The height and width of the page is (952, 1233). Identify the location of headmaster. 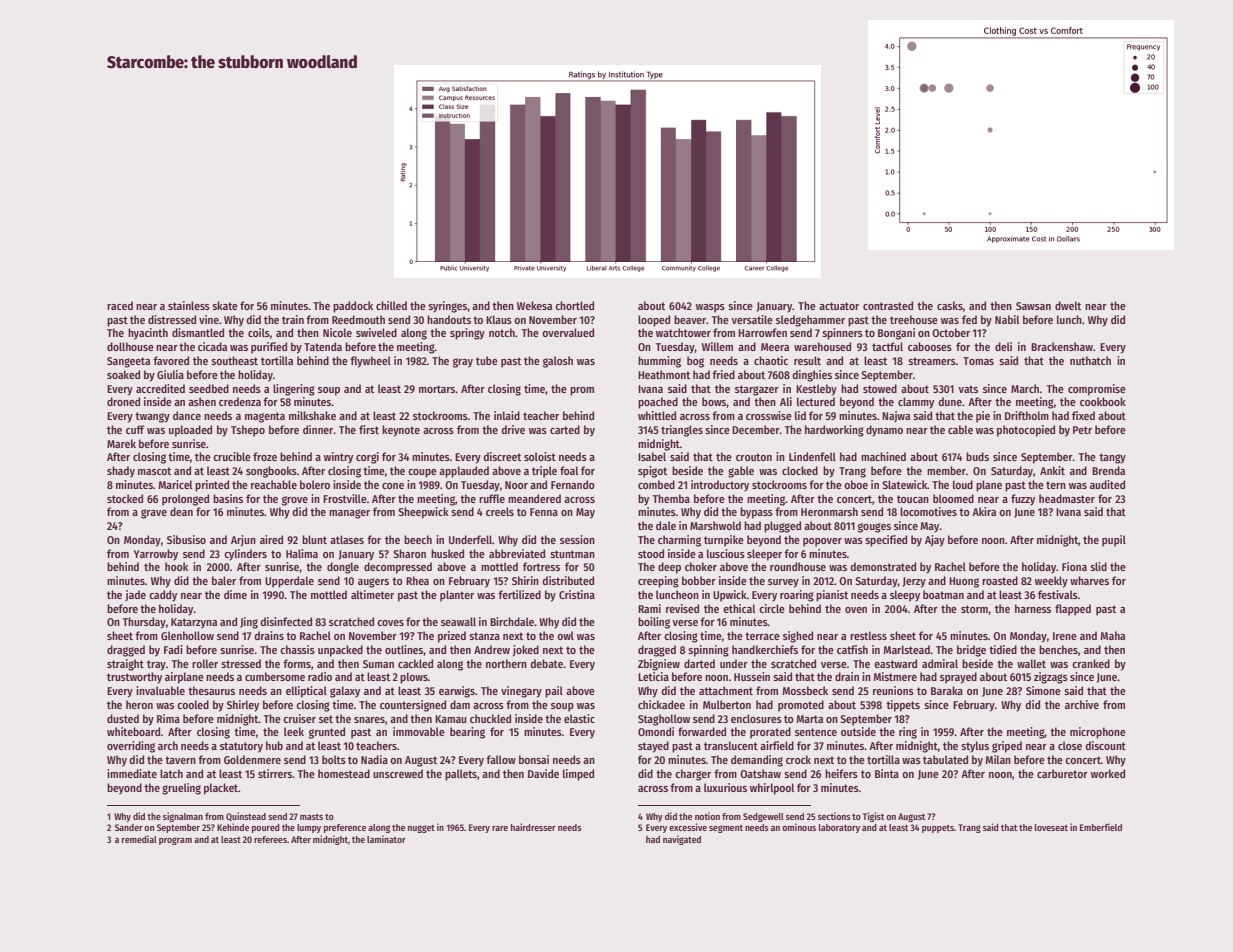
(1067, 498).
